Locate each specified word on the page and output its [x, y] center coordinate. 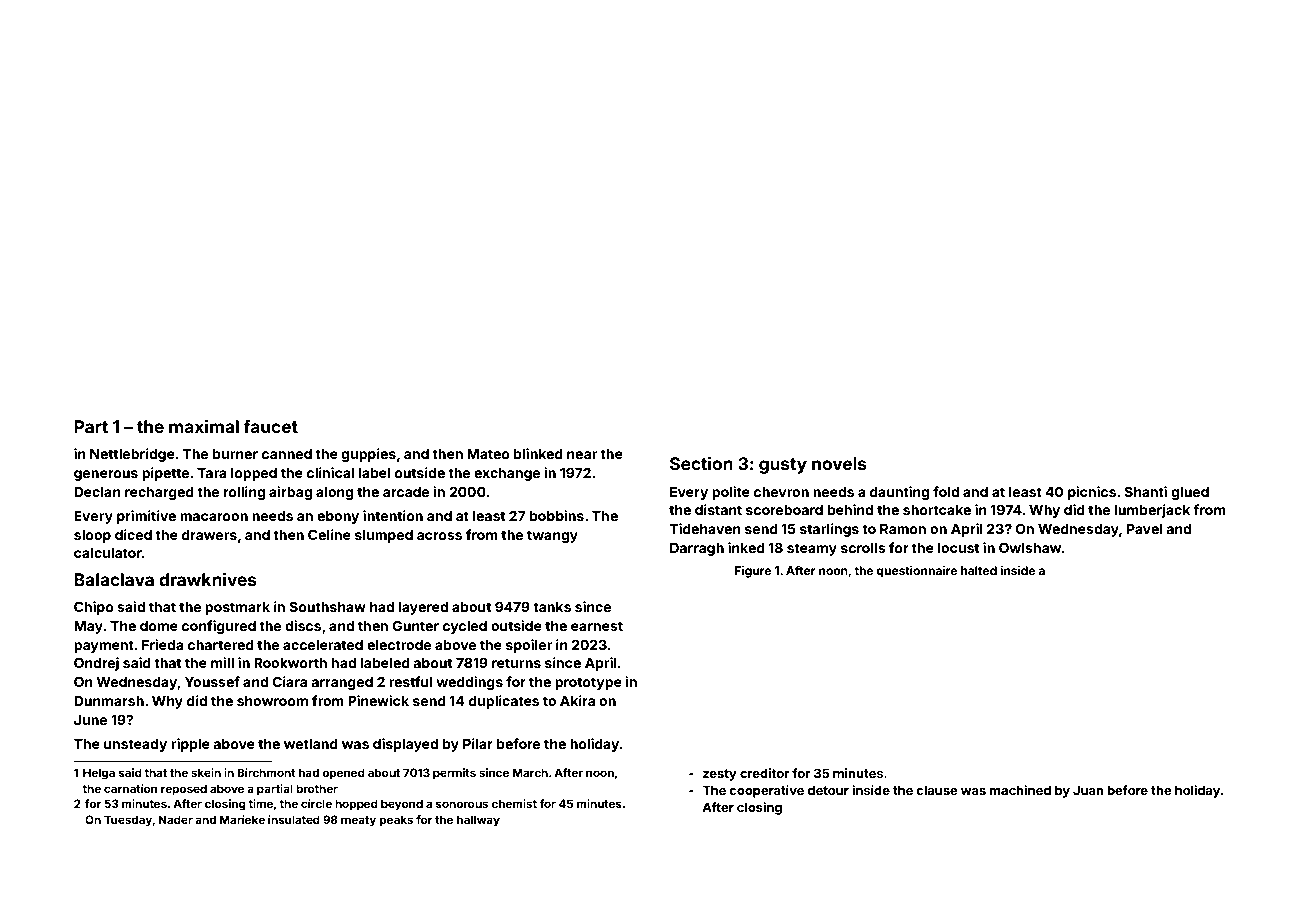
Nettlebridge [132, 455]
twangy [552, 536]
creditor [764, 773]
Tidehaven [705, 528]
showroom [272, 701]
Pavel [1145, 529]
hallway [478, 821]
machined [1020, 790]
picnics [1092, 493]
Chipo [94, 608]
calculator [108, 553]
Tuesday [128, 821]
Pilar [478, 743]
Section [701, 463]
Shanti [1145, 491]
